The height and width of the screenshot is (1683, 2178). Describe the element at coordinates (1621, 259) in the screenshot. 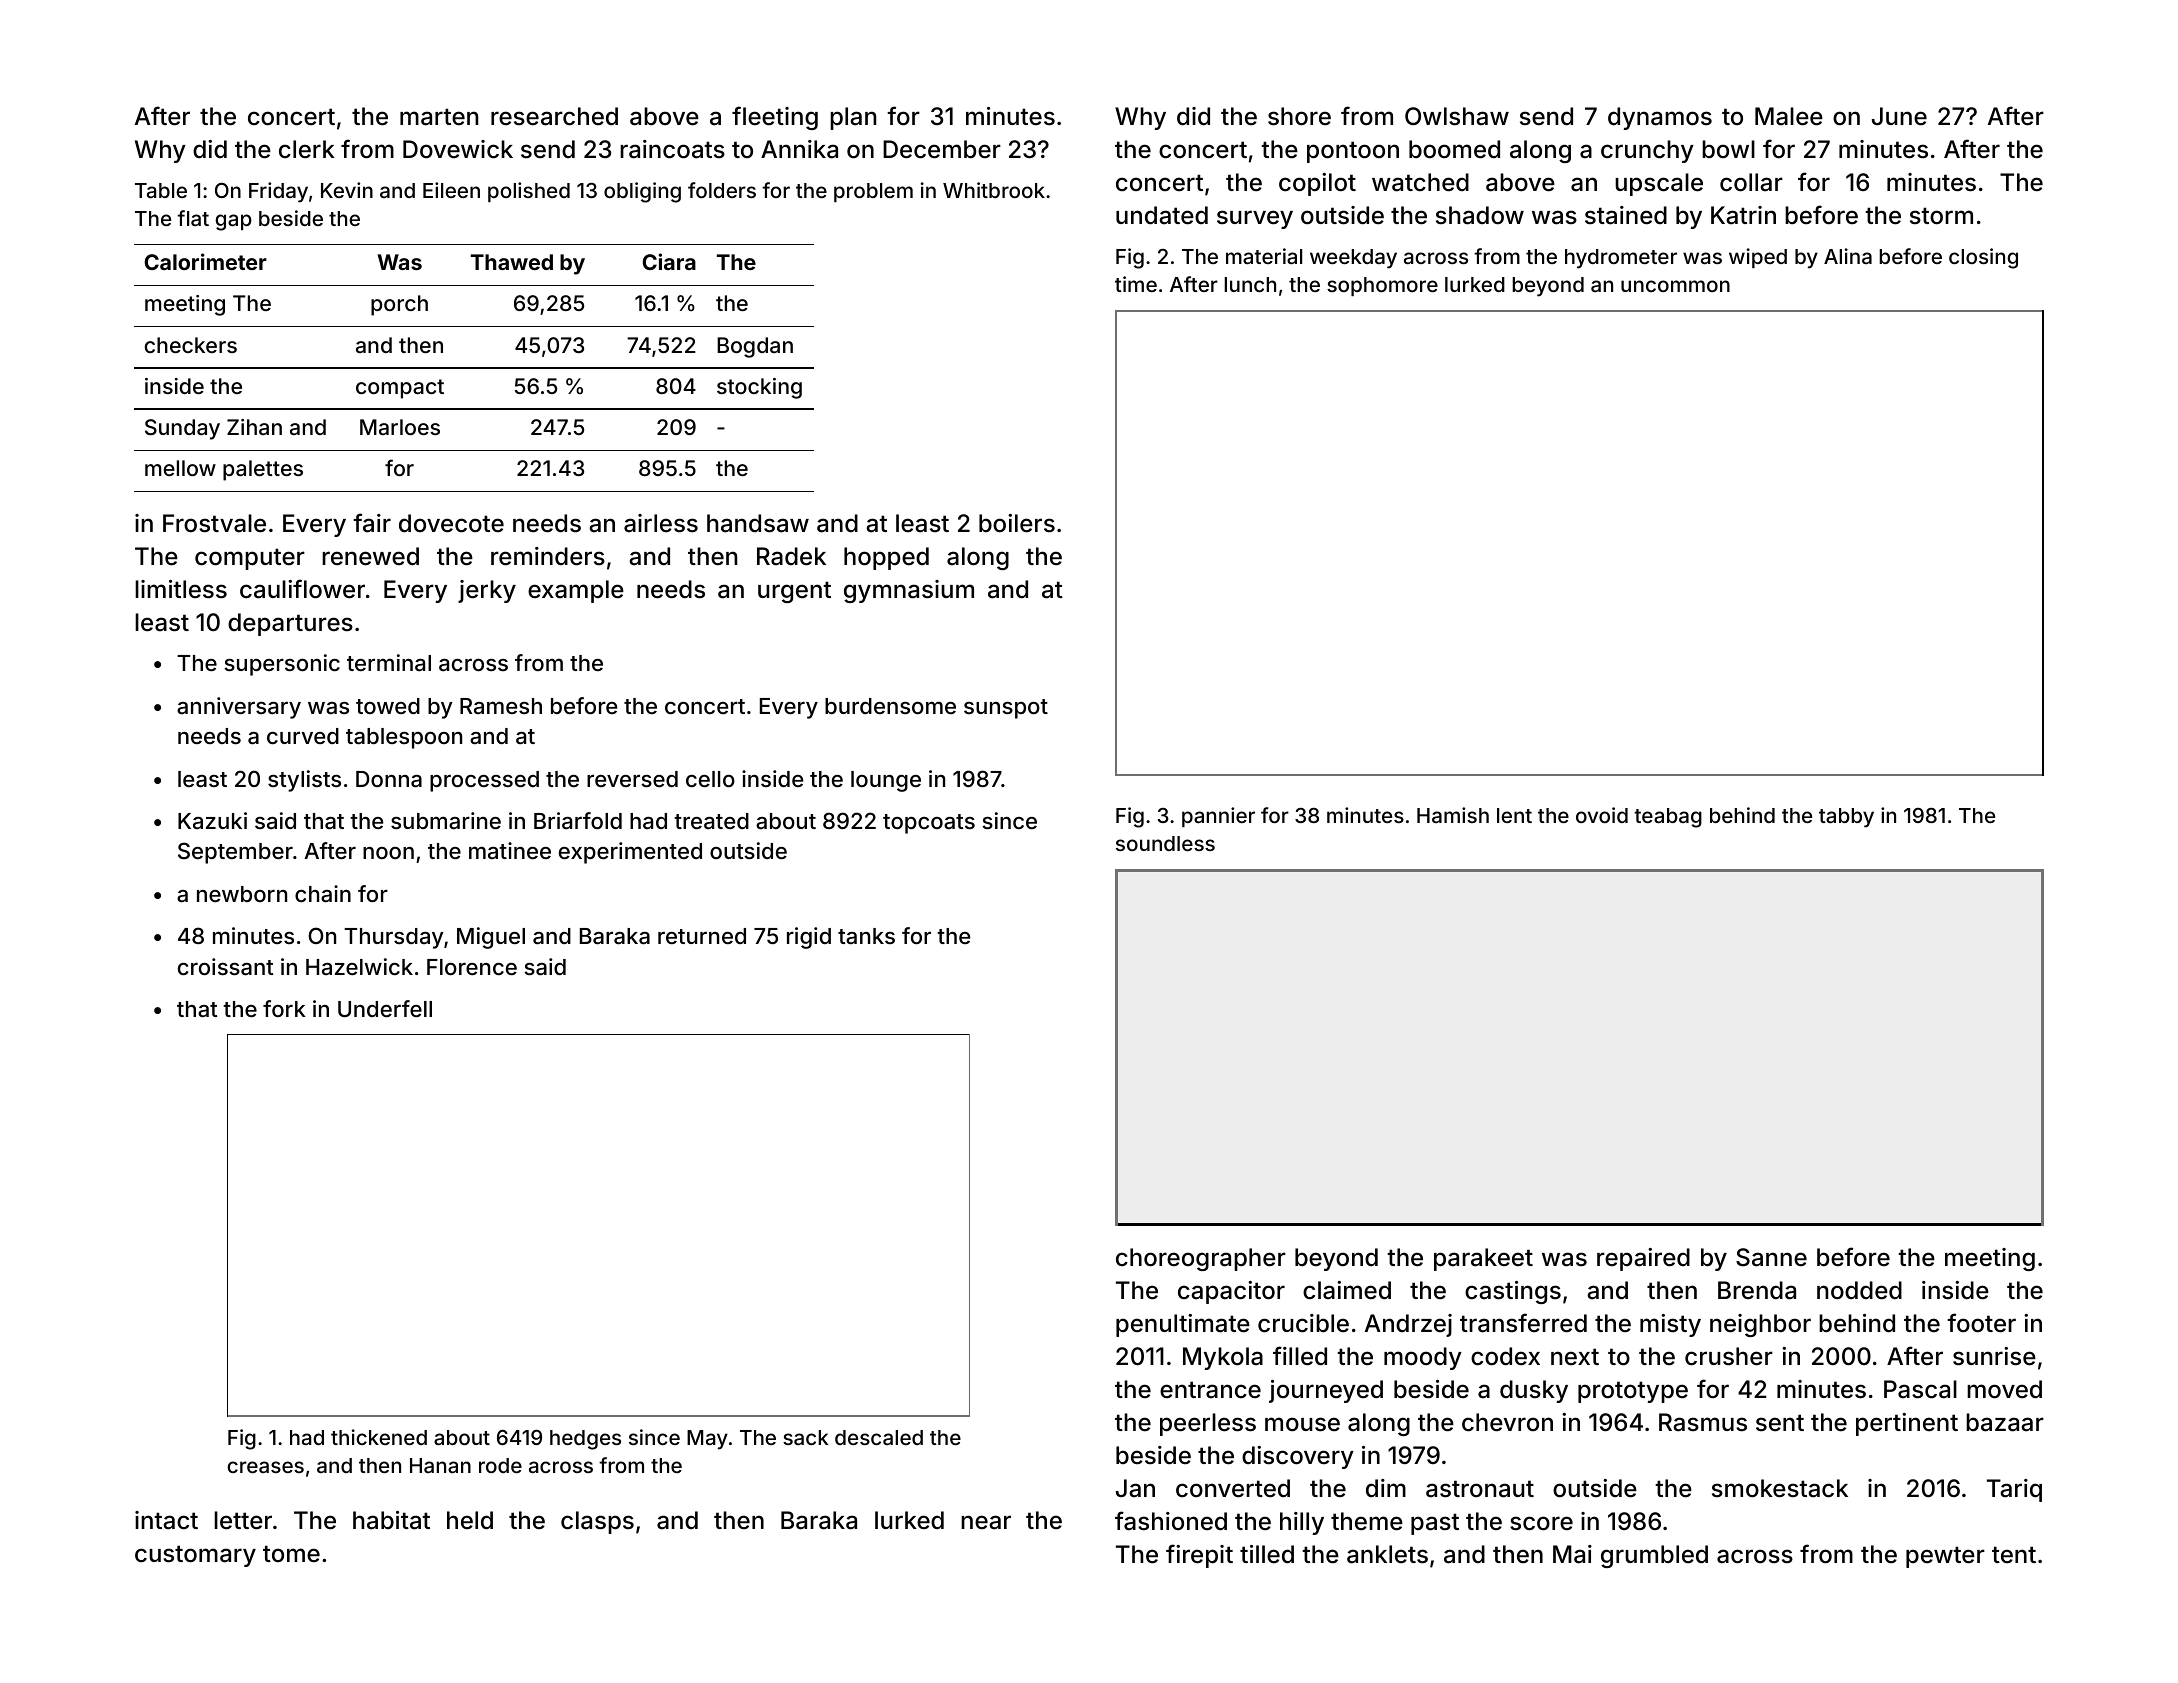

I see `hydrometer` at that location.
